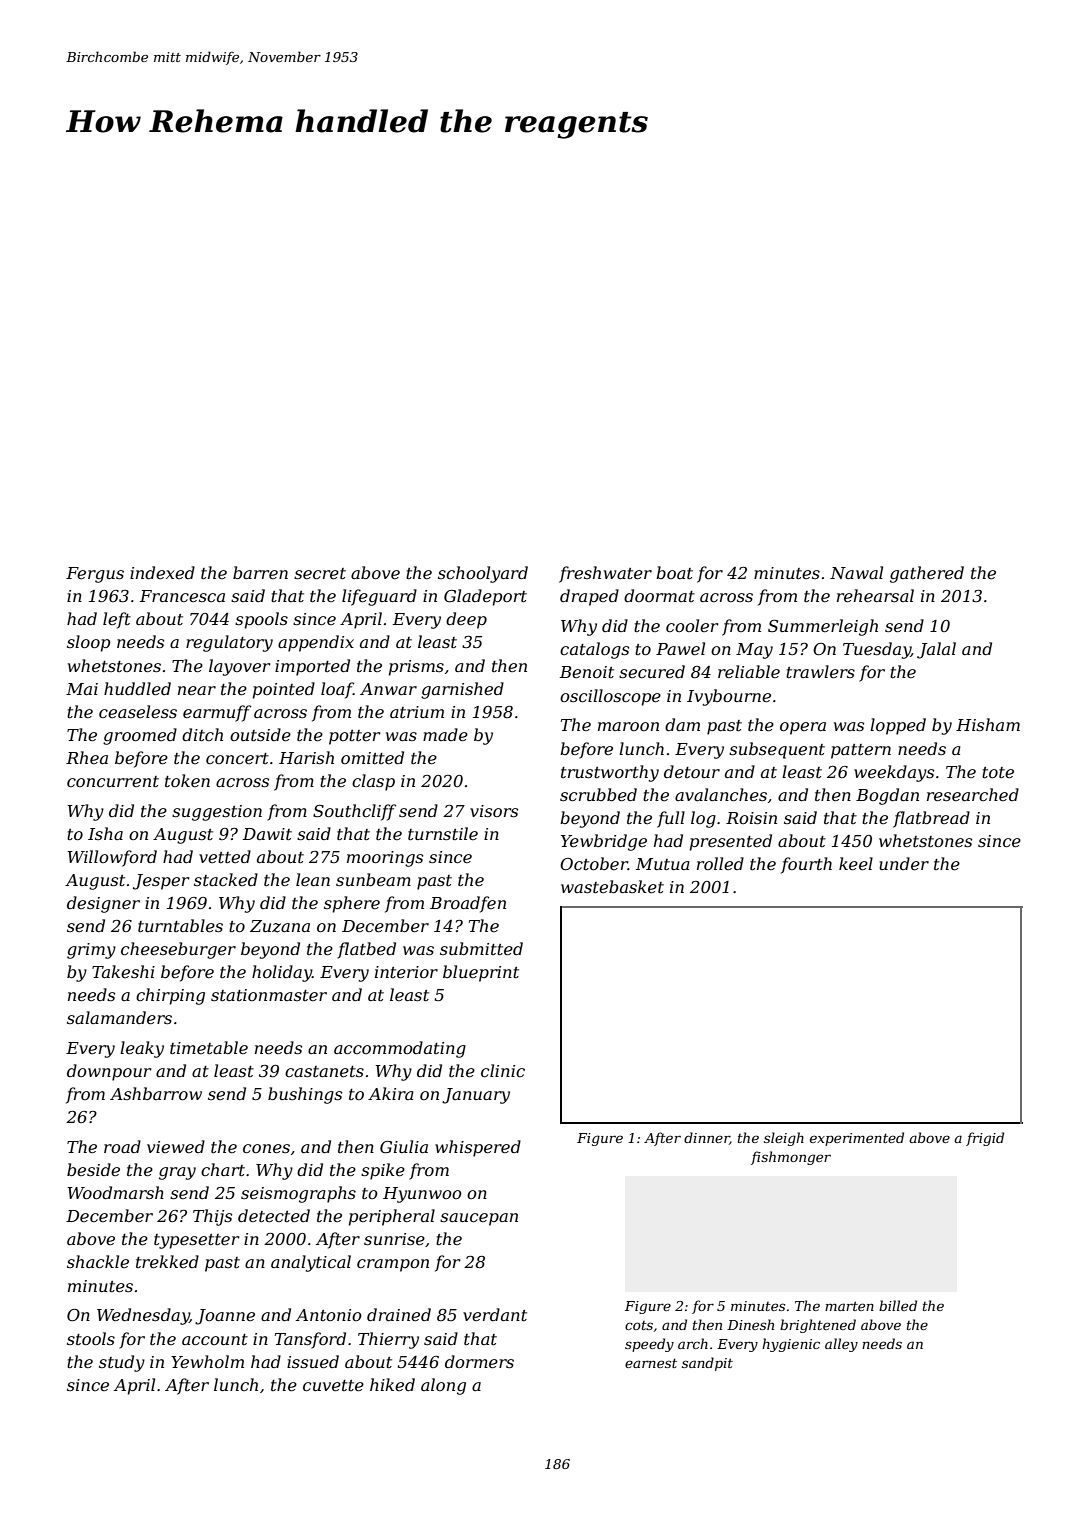 The image size is (1089, 1540). What do you see at coordinates (594, 863) in the document?
I see `October` at bounding box center [594, 863].
